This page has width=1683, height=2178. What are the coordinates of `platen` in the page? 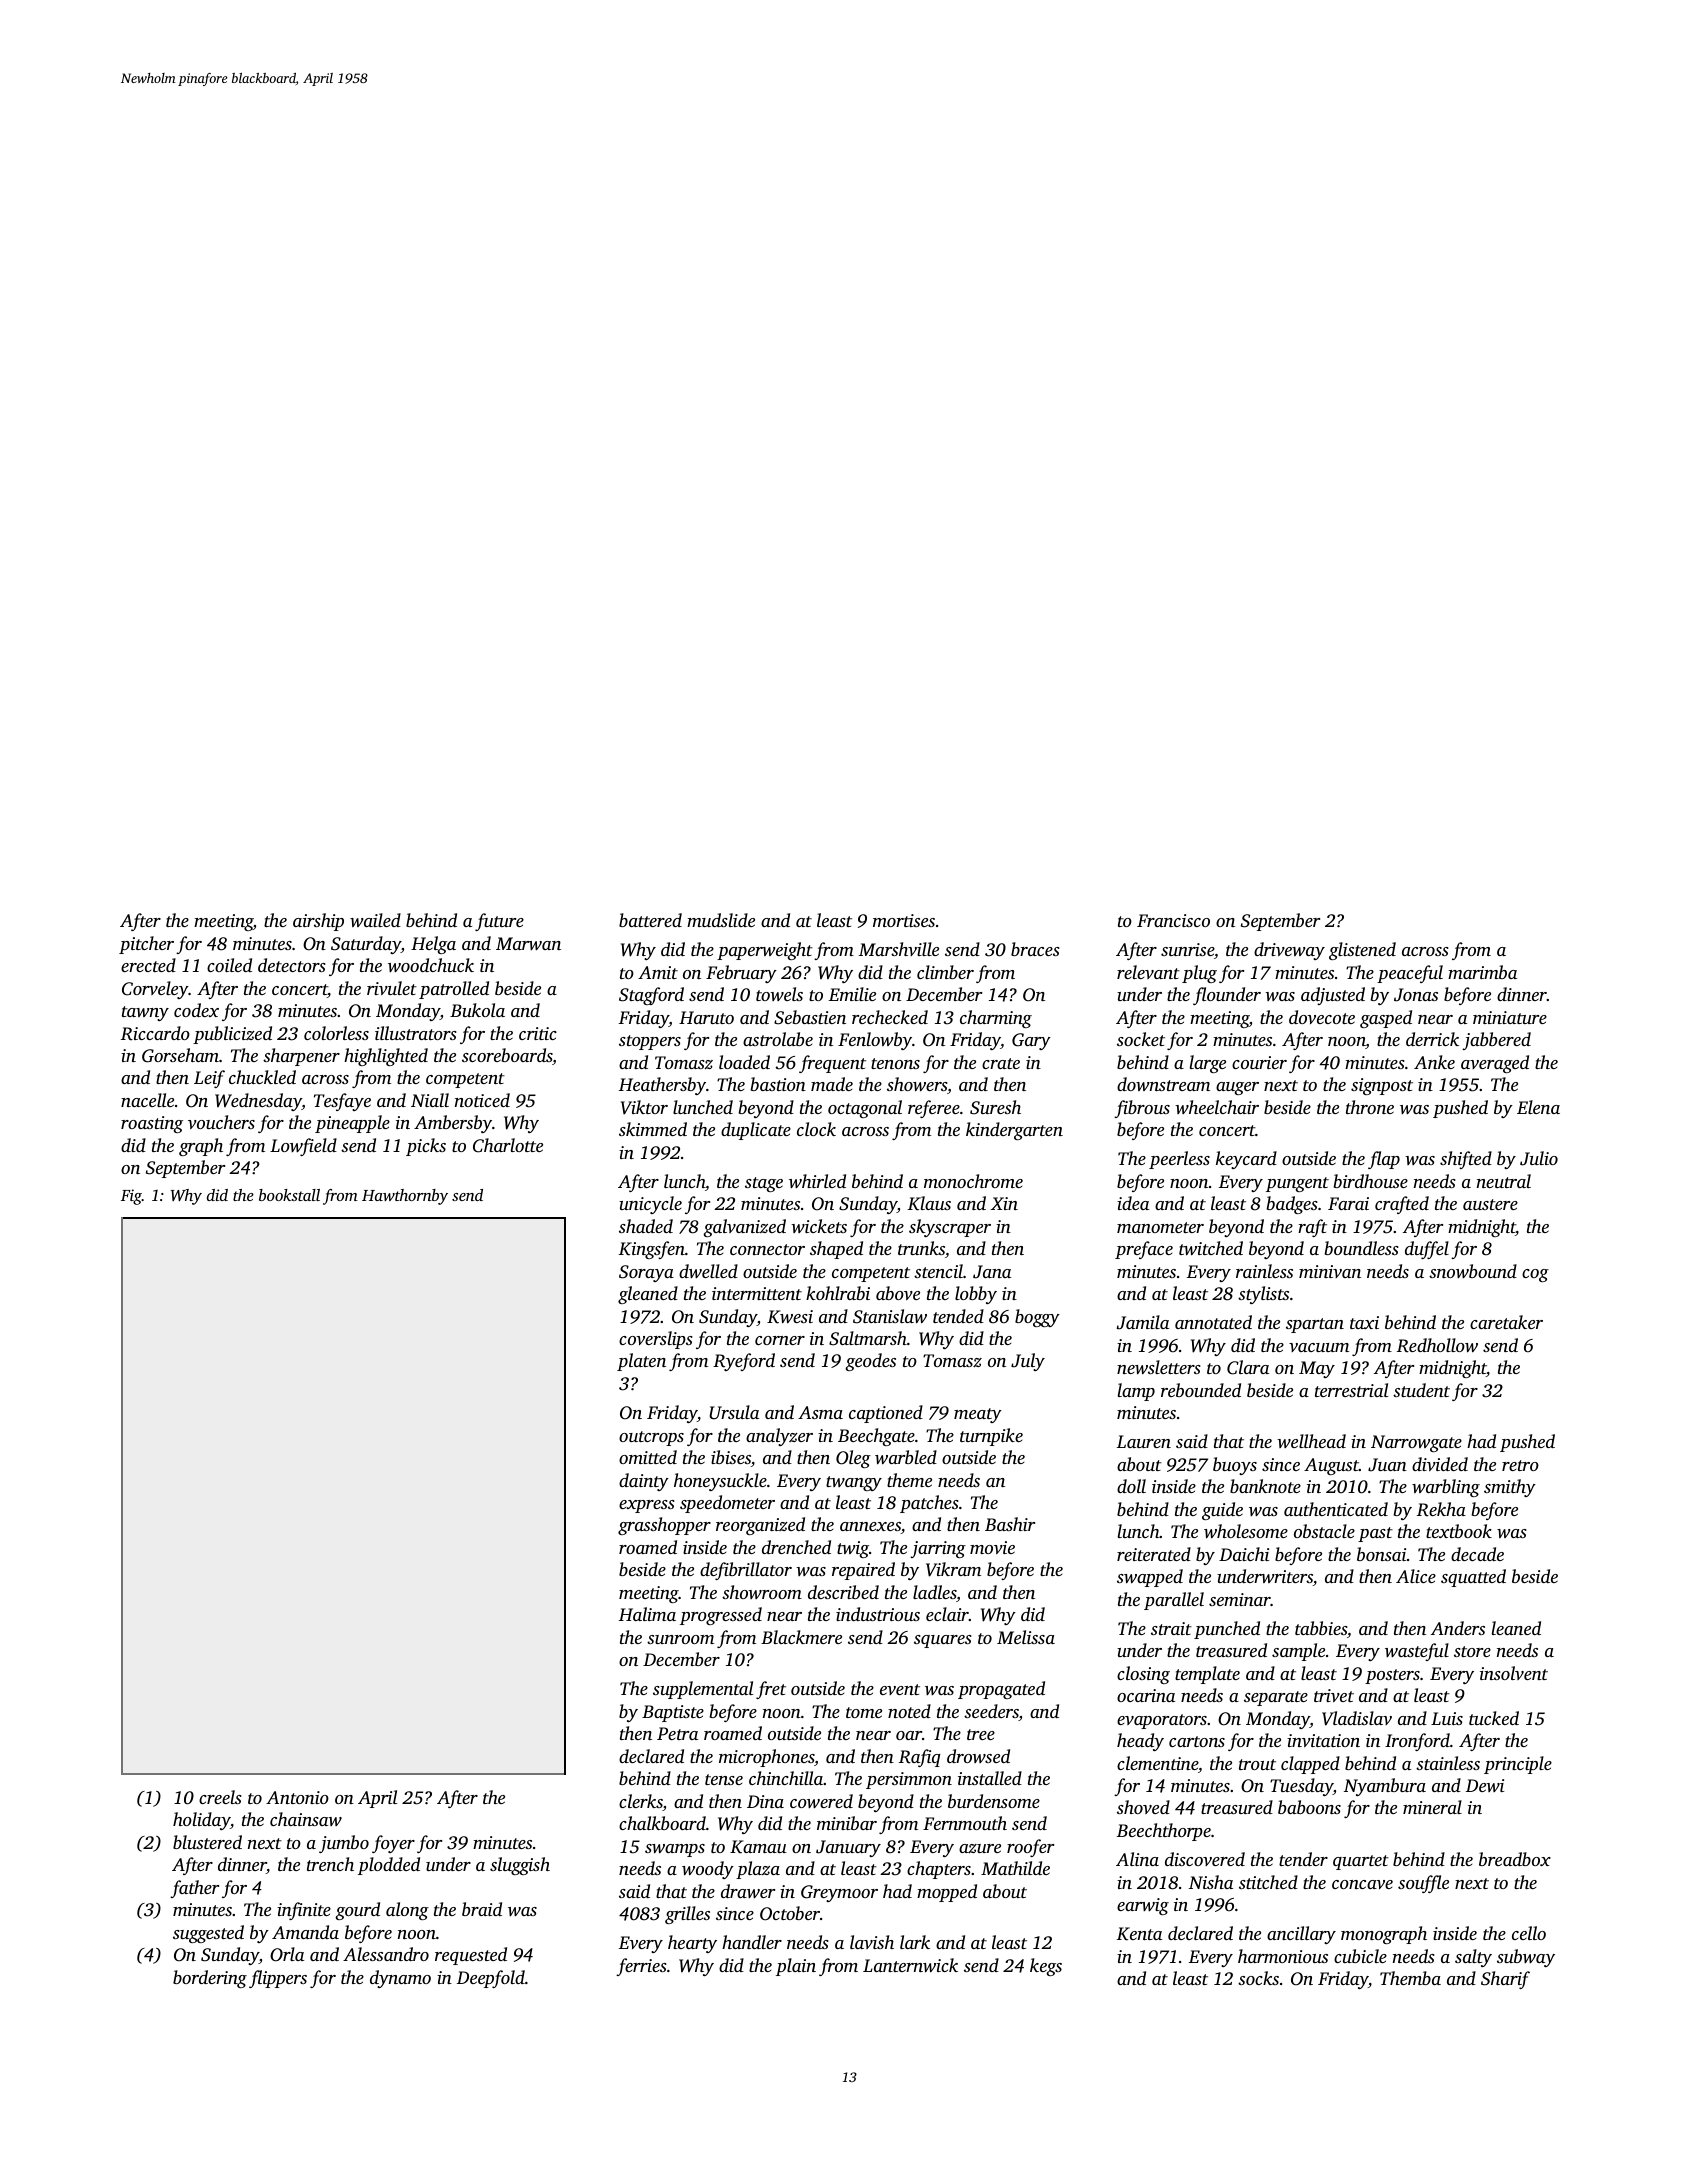 It's located at (641, 1362).
